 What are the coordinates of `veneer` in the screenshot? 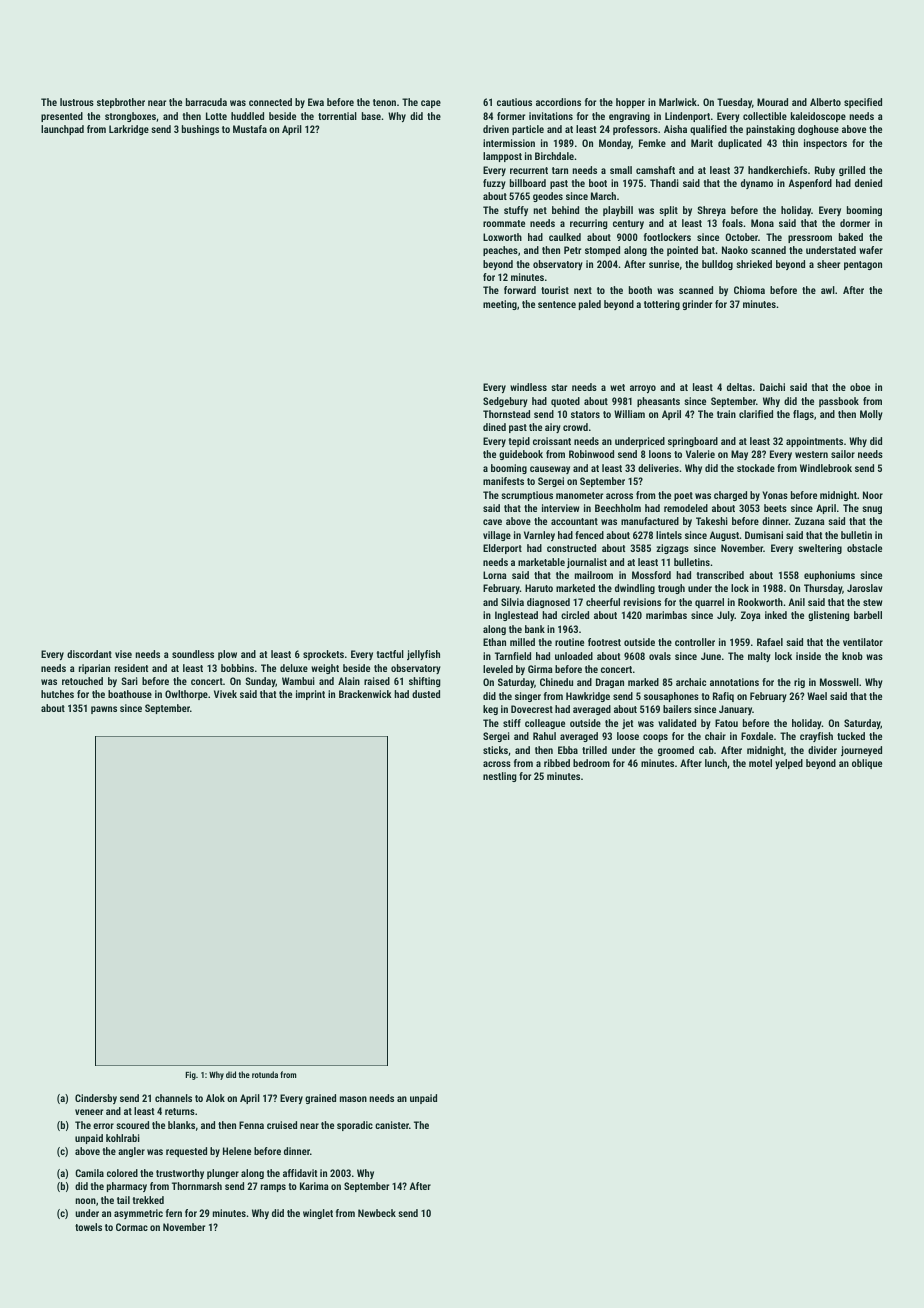 It's located at (89, 1112).
